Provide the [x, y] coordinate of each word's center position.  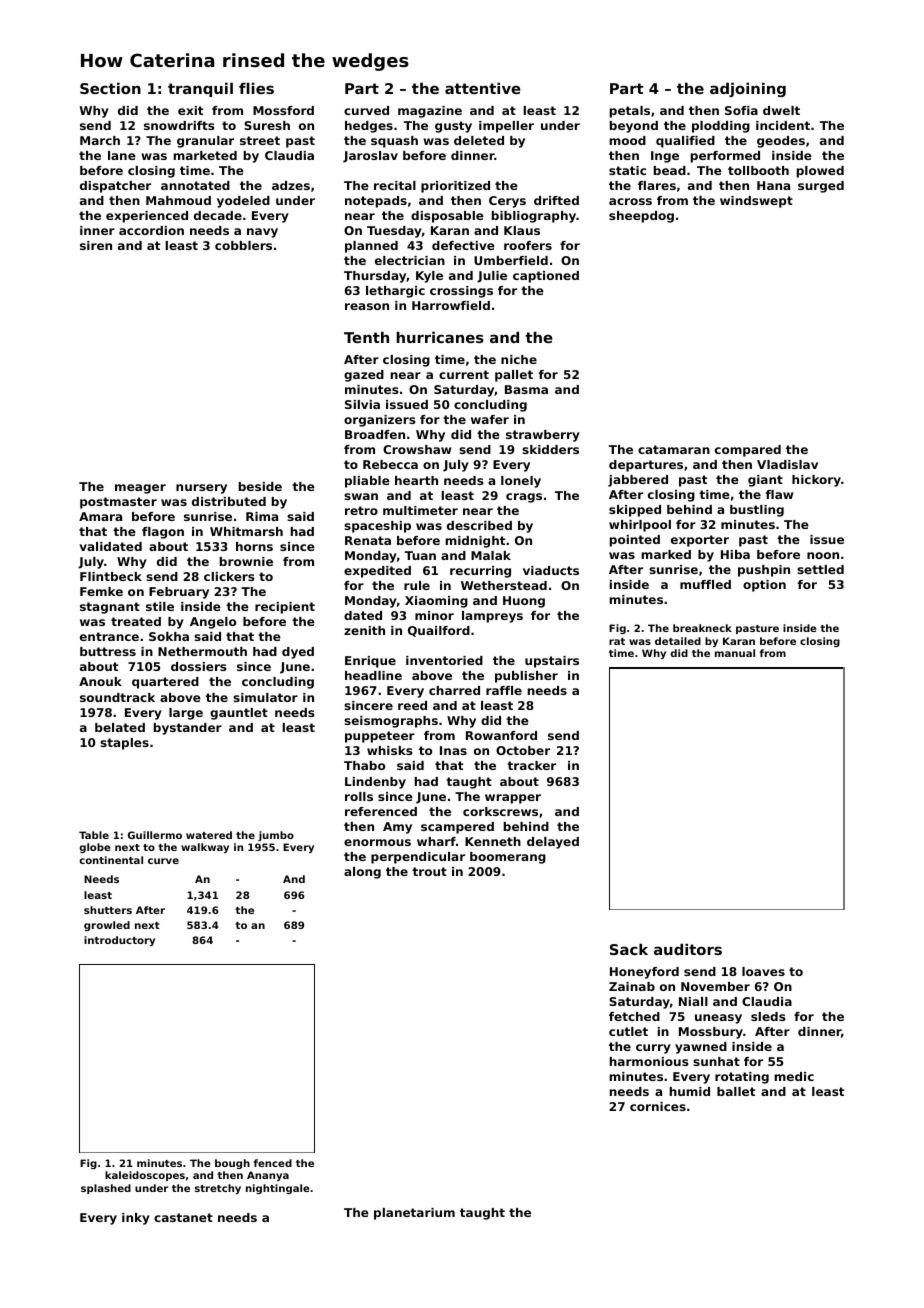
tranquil [200, 89]
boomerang [508, 858]
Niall [693, 1001]
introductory [119, 941]
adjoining [748, 89]
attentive [483, 88]
